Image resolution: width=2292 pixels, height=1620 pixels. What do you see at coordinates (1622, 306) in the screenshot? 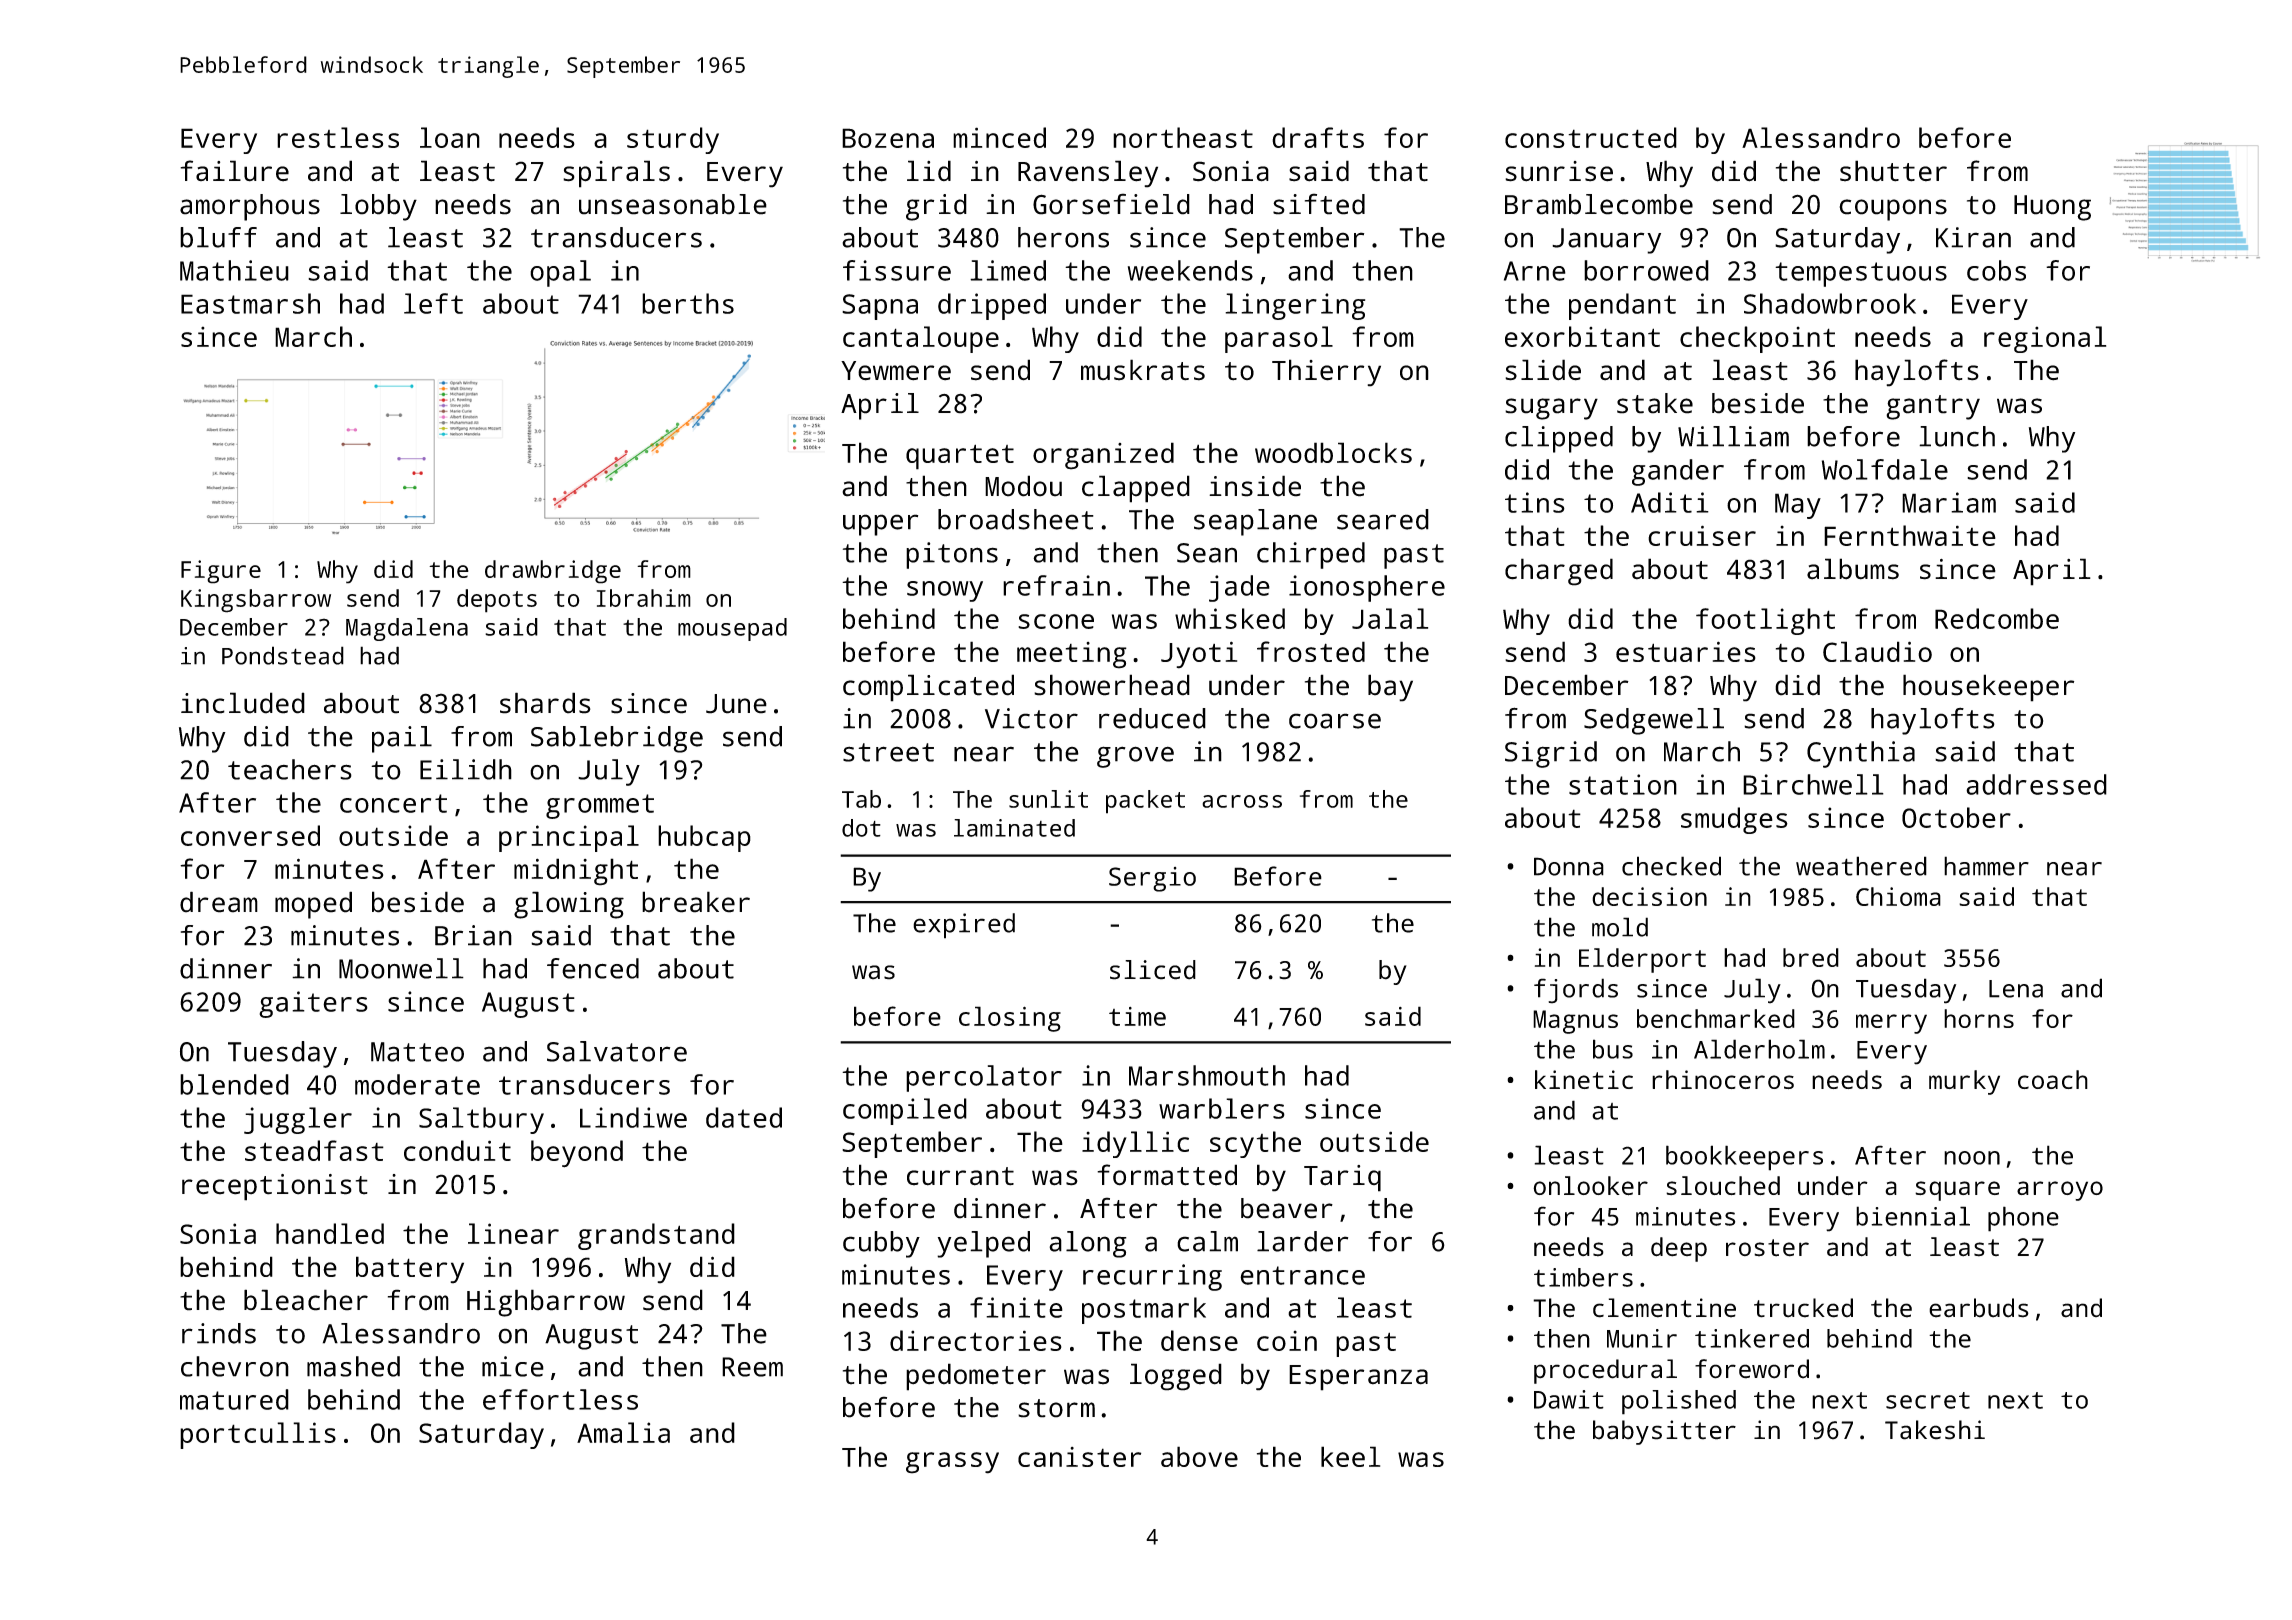
I see `pendant` at bounding box center [1622, 306].
